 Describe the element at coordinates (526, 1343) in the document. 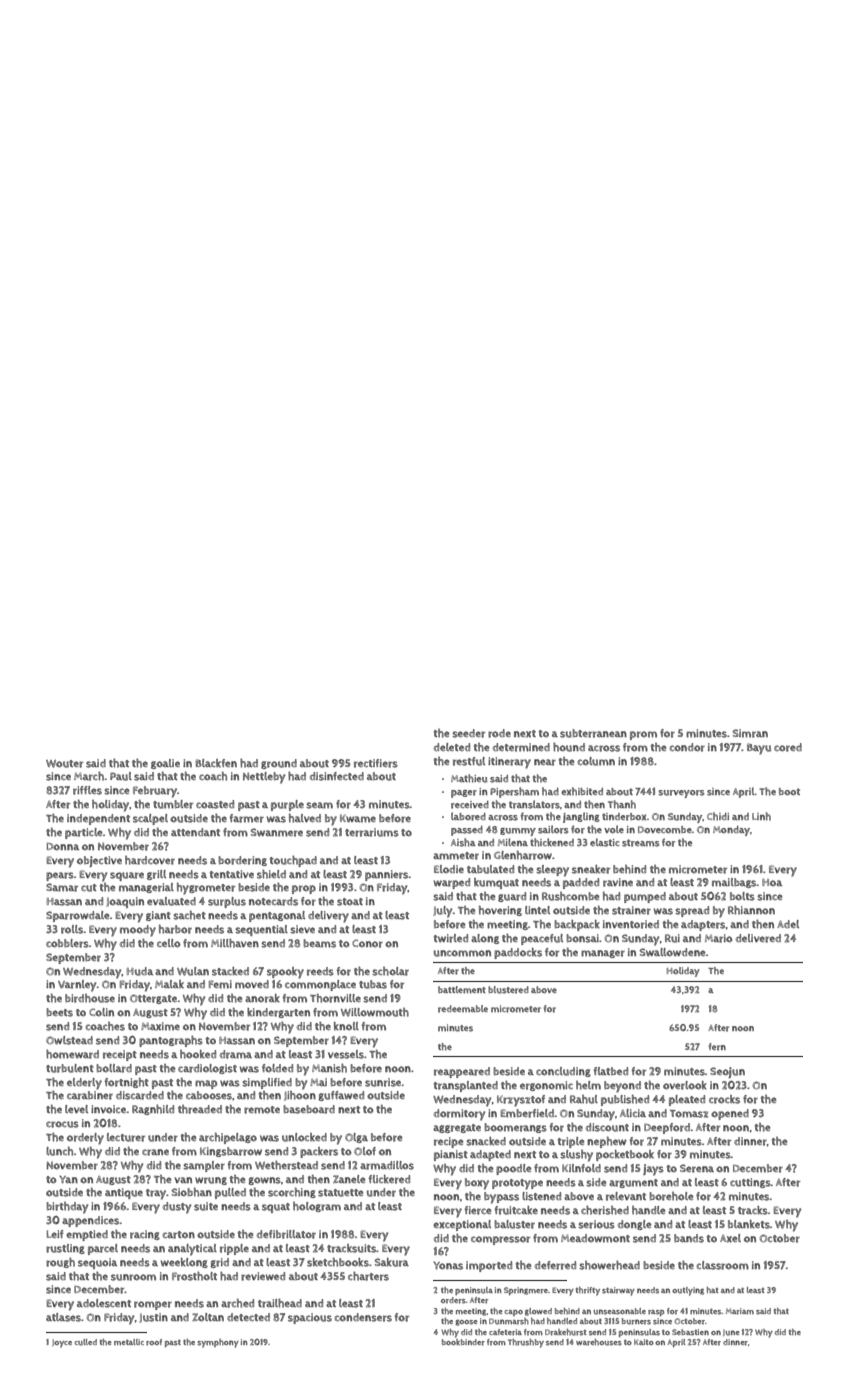

I see `Thrushby` at that location.
